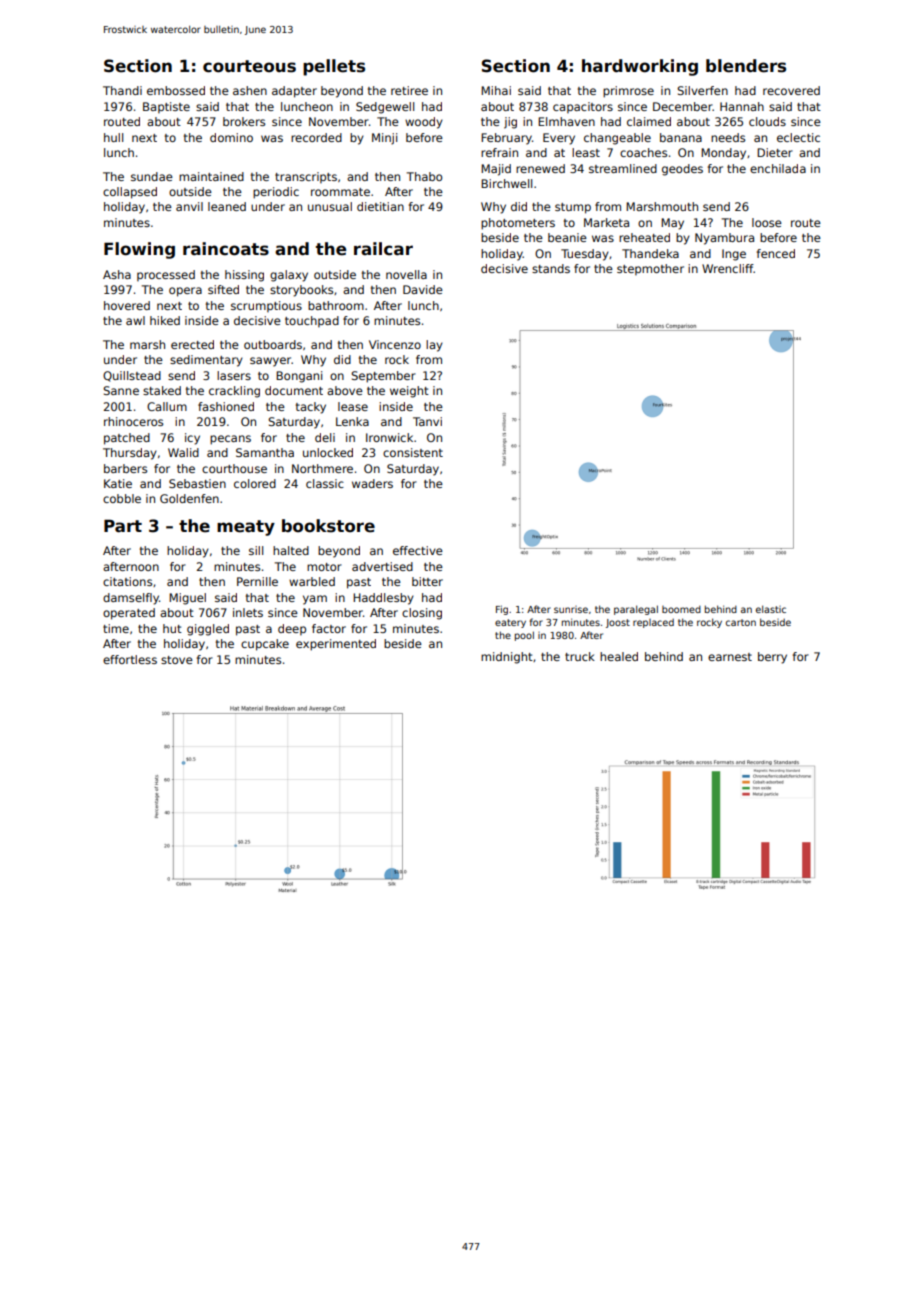 This document has width=924, height=1308. Describe the element at coordinates (223, 289) in the document. I see `sifted` at that location.
